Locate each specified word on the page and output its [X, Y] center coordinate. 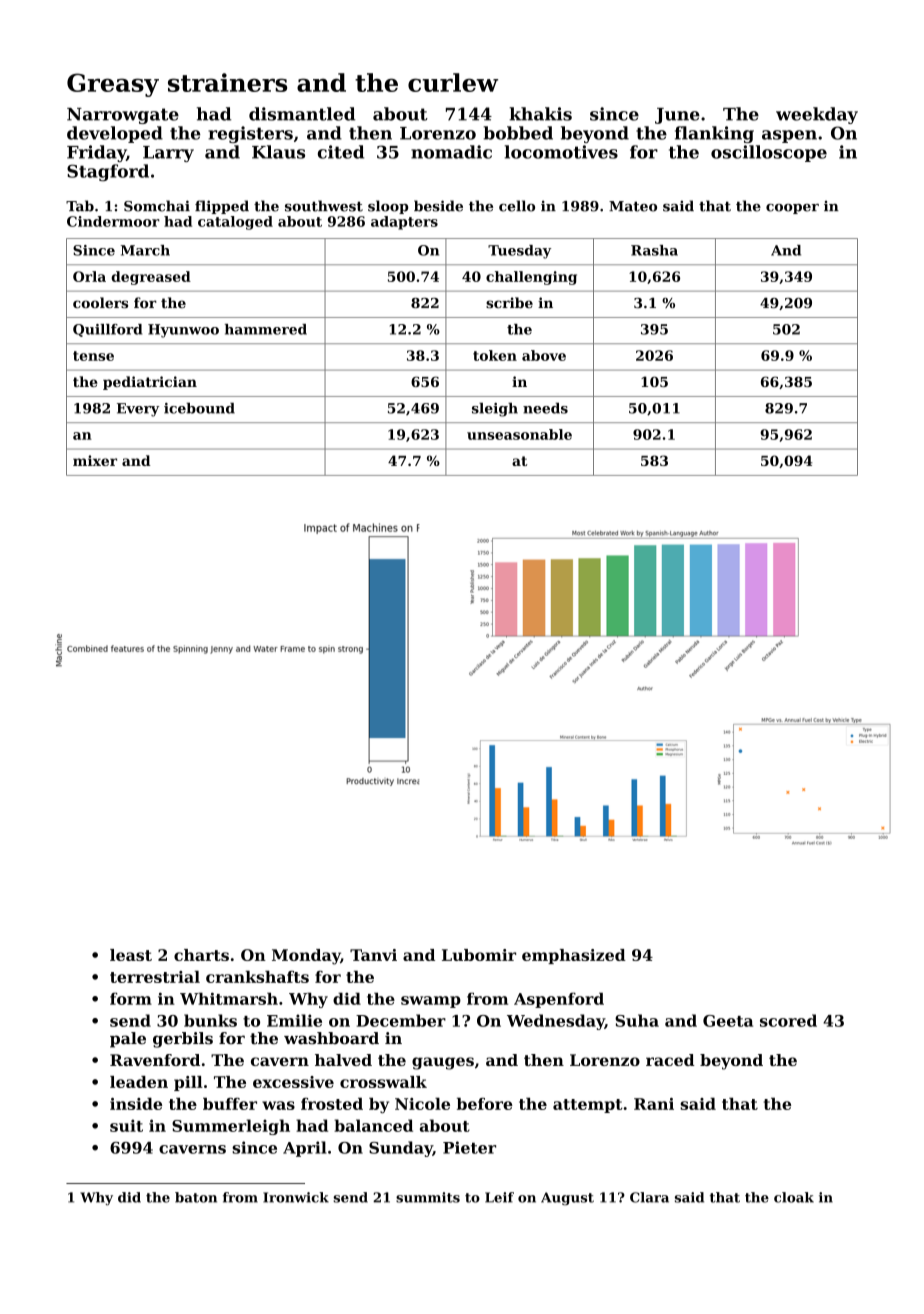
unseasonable [519, 434]
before [485, 1104]
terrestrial [155, 977]
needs [545, 408]
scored [788, 1020]
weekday [817, 115]
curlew [453, 82]
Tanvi [373, 955]
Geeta [728, 1021]
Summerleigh [231, 1127]
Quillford [107, 330]
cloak [794, 1197]
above [544, 355]
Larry [168, 154]
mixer [95, 460]
